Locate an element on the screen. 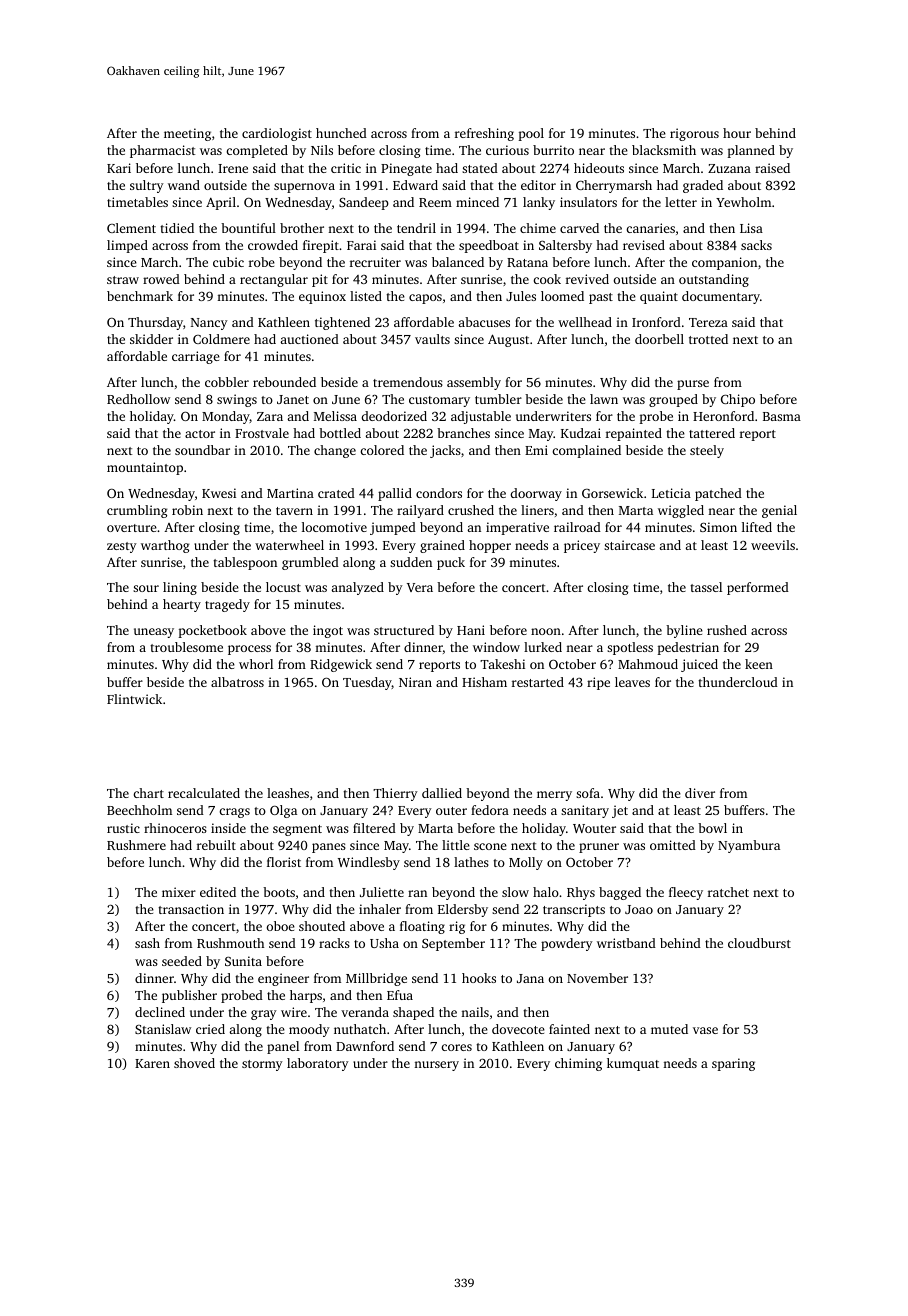 This screenshot has width=908, height=1316. gray is located at coordinates (264, 1015).
